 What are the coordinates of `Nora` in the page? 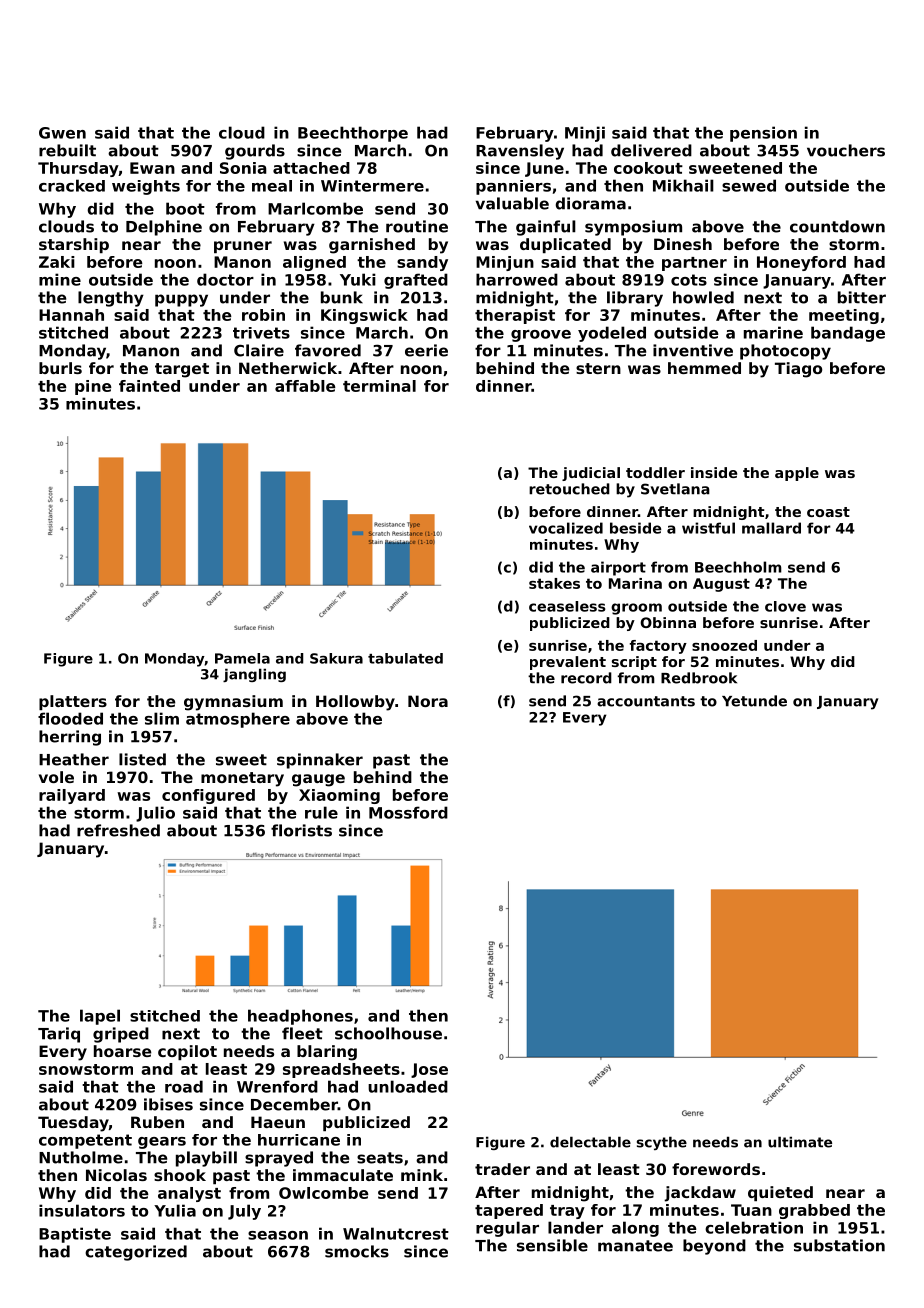 It's located at (428, 701).
